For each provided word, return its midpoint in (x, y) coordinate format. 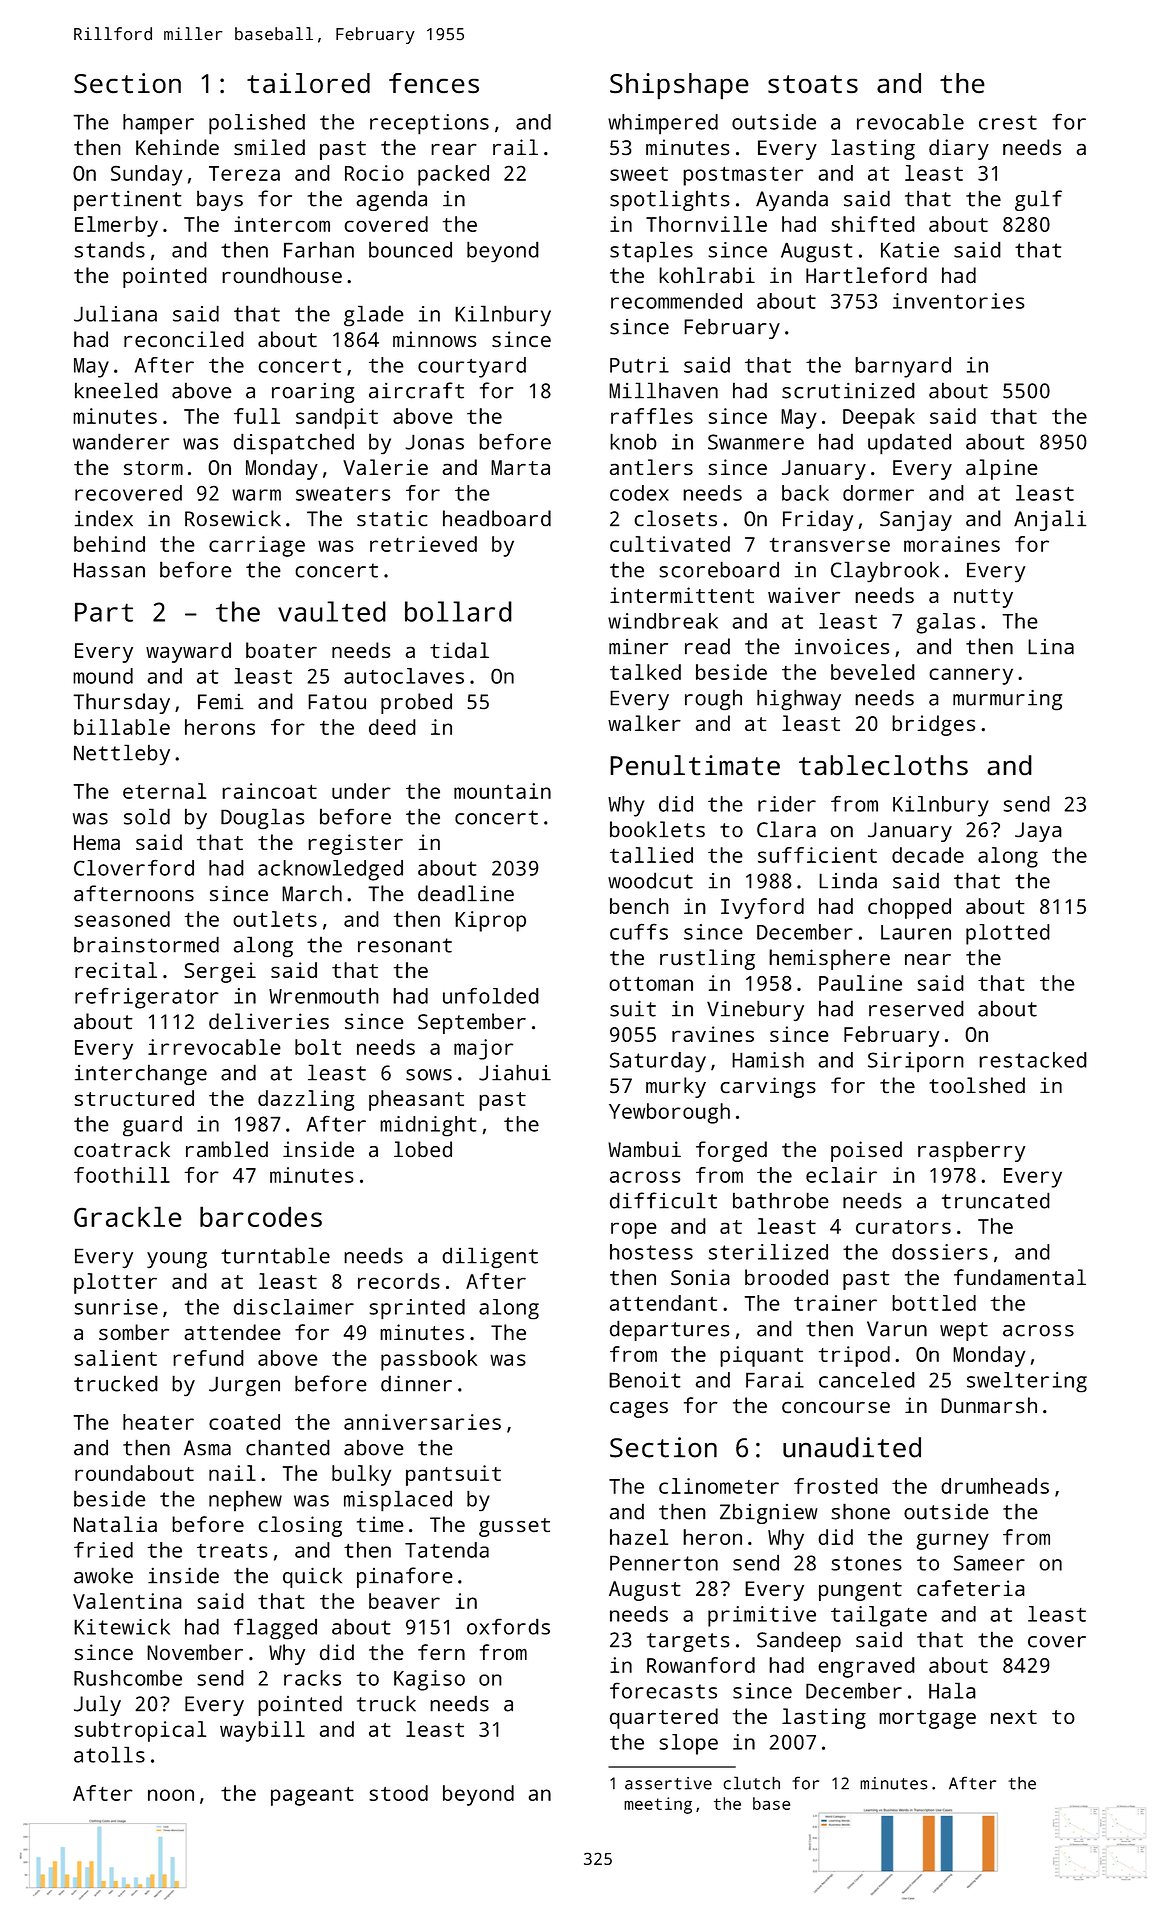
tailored (308, 83)
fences (434, 83)
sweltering (1027, 1382)
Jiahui (515, 1072)
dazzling (306, 1100)
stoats (813, 84)
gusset (514, 1527)
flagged (275, 1629)
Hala (952, 1690)
